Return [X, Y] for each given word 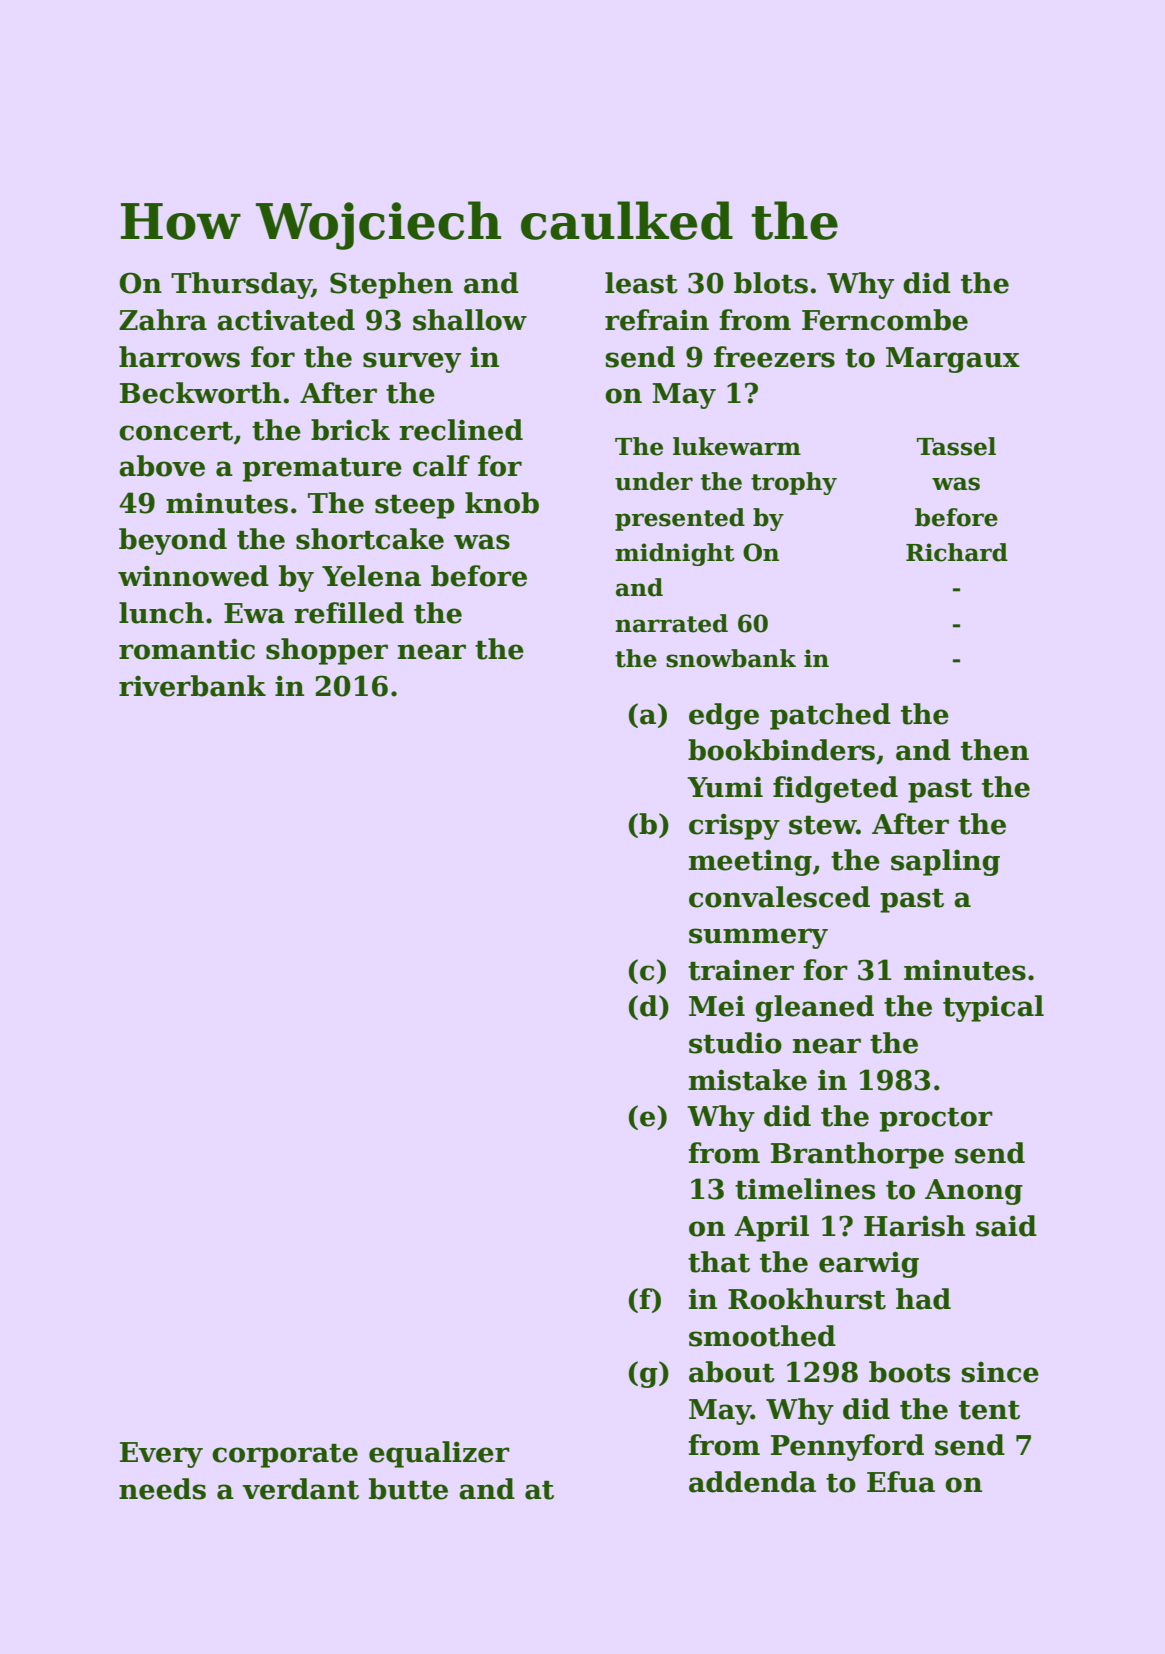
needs [162, 1489]
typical [993, 1008]
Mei [717, 1006]
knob [502, 503]
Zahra [163, 320]
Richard [957, 552]
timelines [805, 1189]
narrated [671, 623]
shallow [470, 320]
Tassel [956, 446]
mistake [748, 1080]
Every [161, 1455]
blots [771, 283]
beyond [173, 541]
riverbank [192, 686]
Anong [974, 1192]
